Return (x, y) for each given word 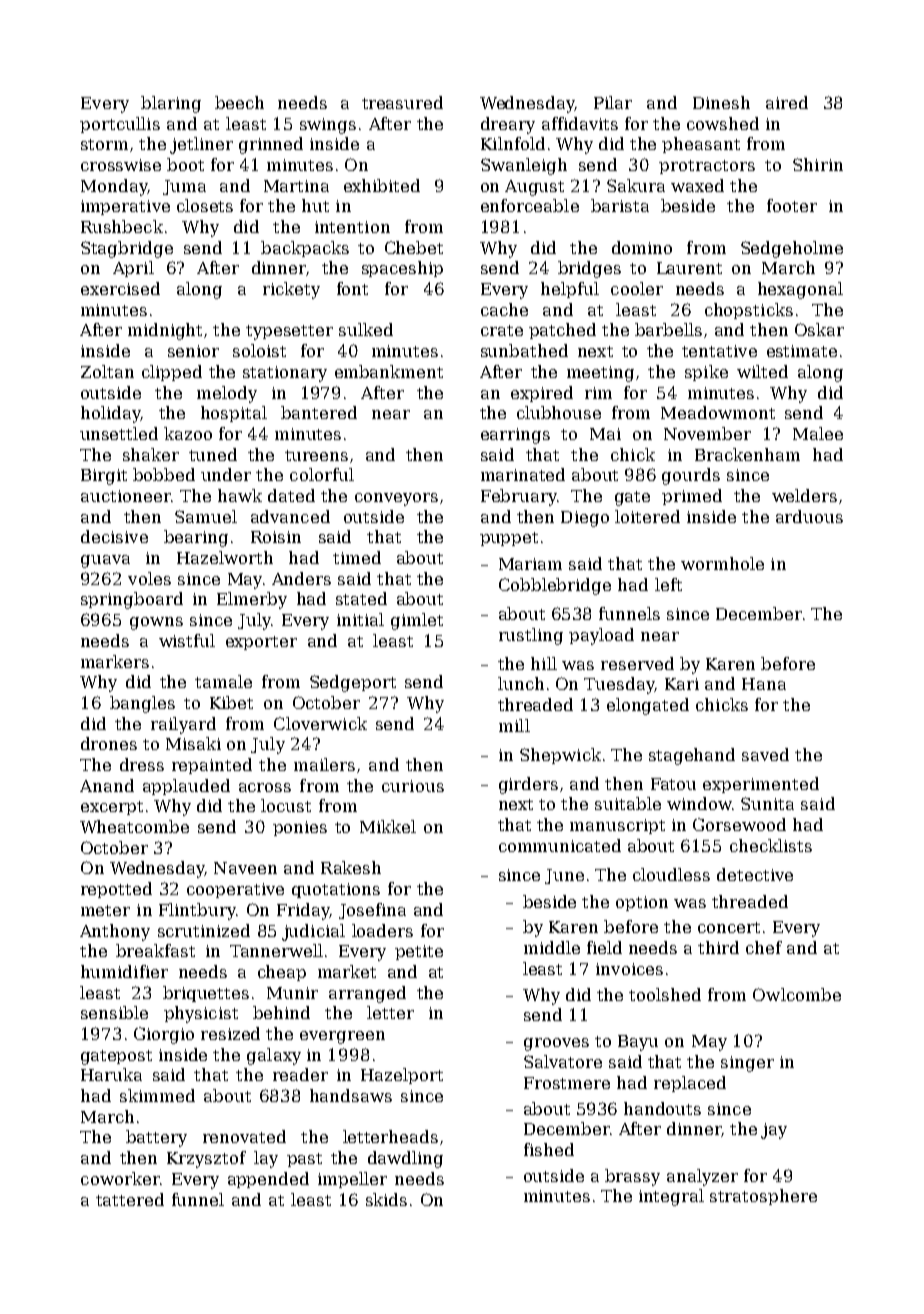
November (707, 433)
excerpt (112, 808)
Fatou (673, 784)
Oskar (819, 329)
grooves (556, 1044)
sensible (114, 1012)
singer (747, 1064)
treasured (402, 102)
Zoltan (107, 371)
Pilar (613, 102)
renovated (244, 1136)
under (226, 474)
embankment (389, 371)
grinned (271, 145)
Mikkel (388, 826)
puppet (509, 539)
